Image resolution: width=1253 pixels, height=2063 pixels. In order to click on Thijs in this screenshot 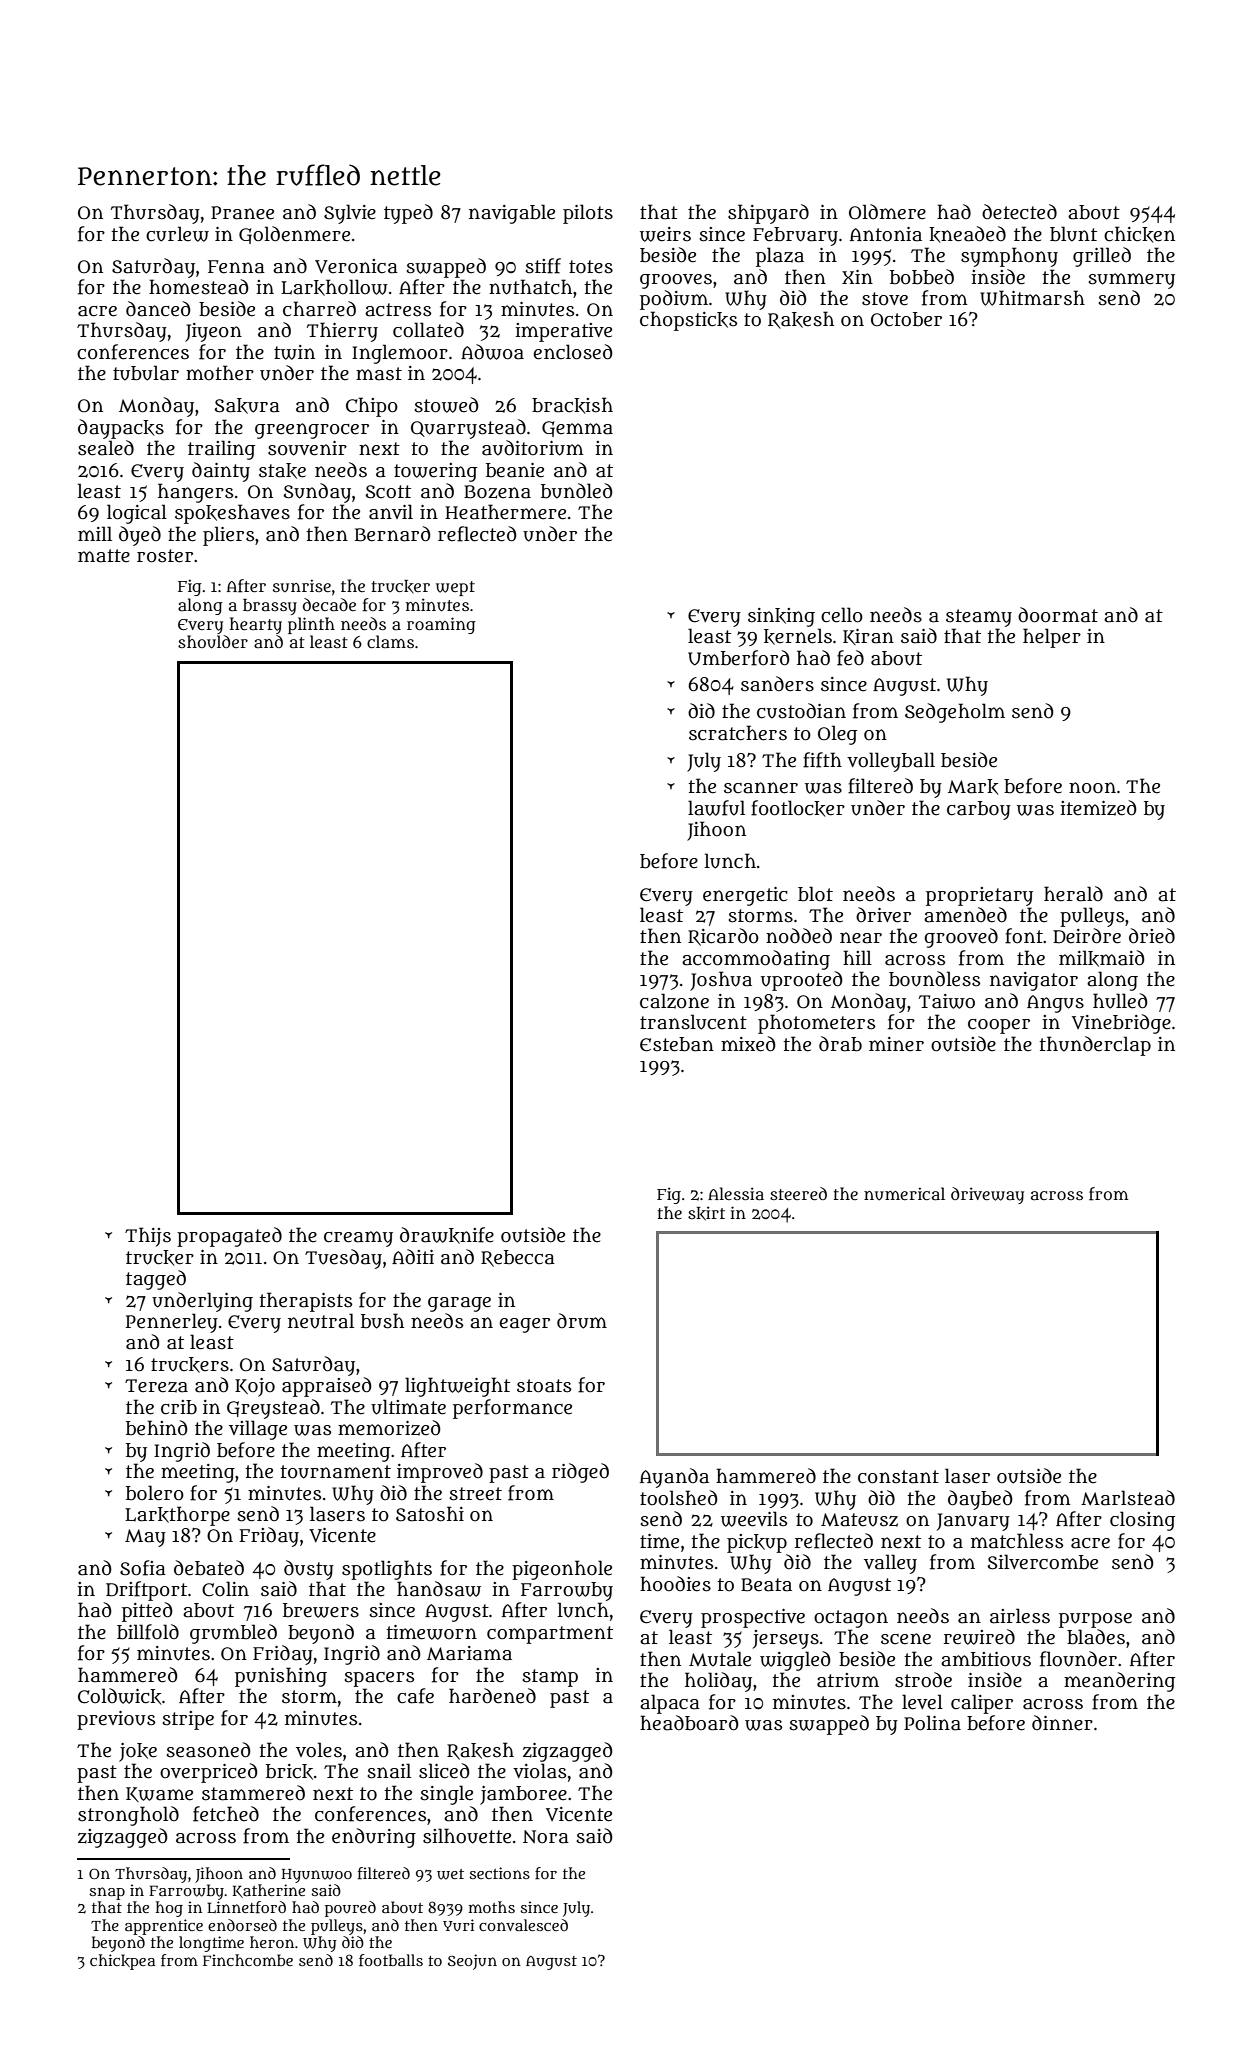, I will do `click(148, 1237)`.
